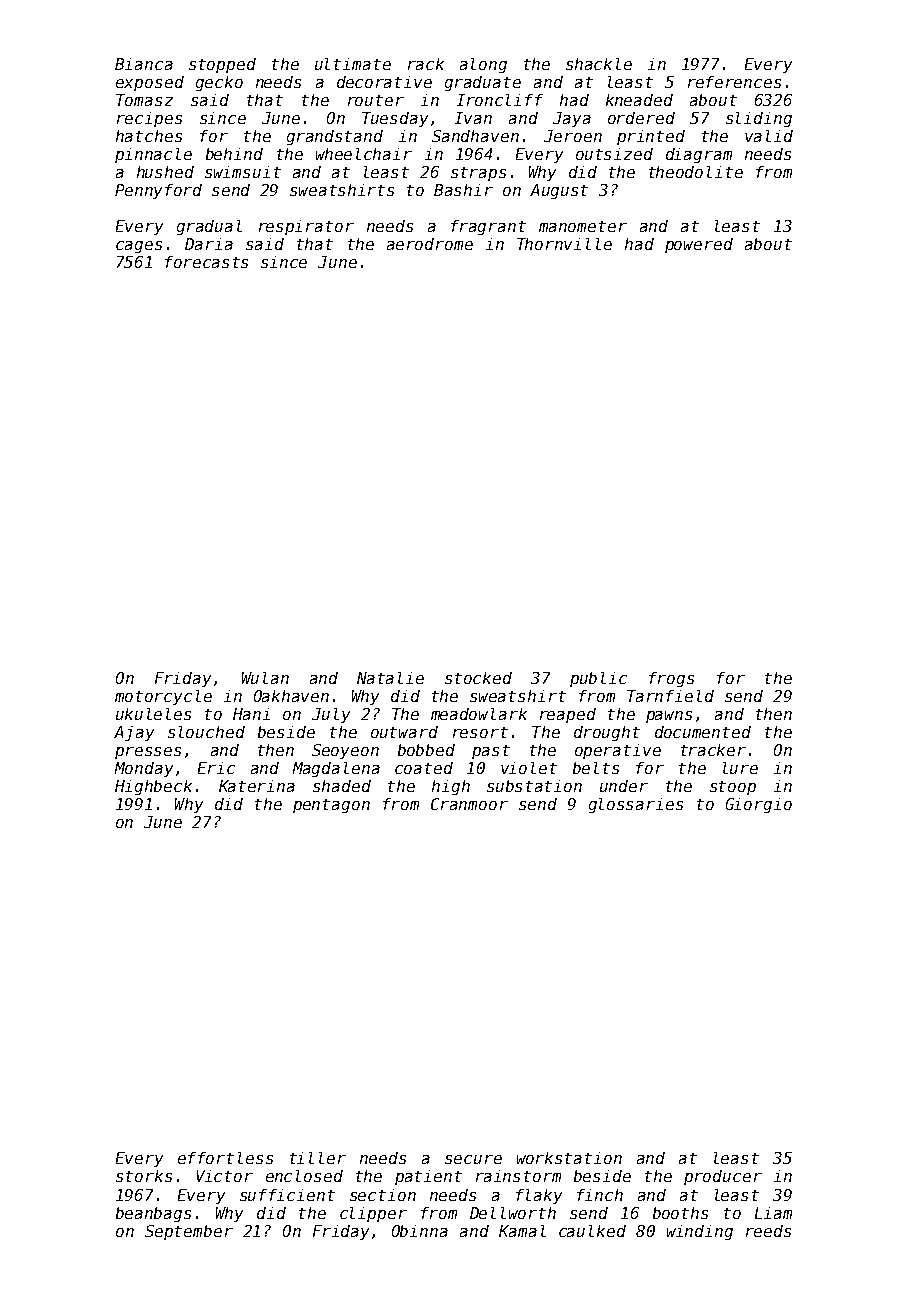 Image resolution: width=908 pixels, height=1316 pixels. Describe the element at coordinates (364, 154) in the screenshot. I see `wheelchair` at that location.
